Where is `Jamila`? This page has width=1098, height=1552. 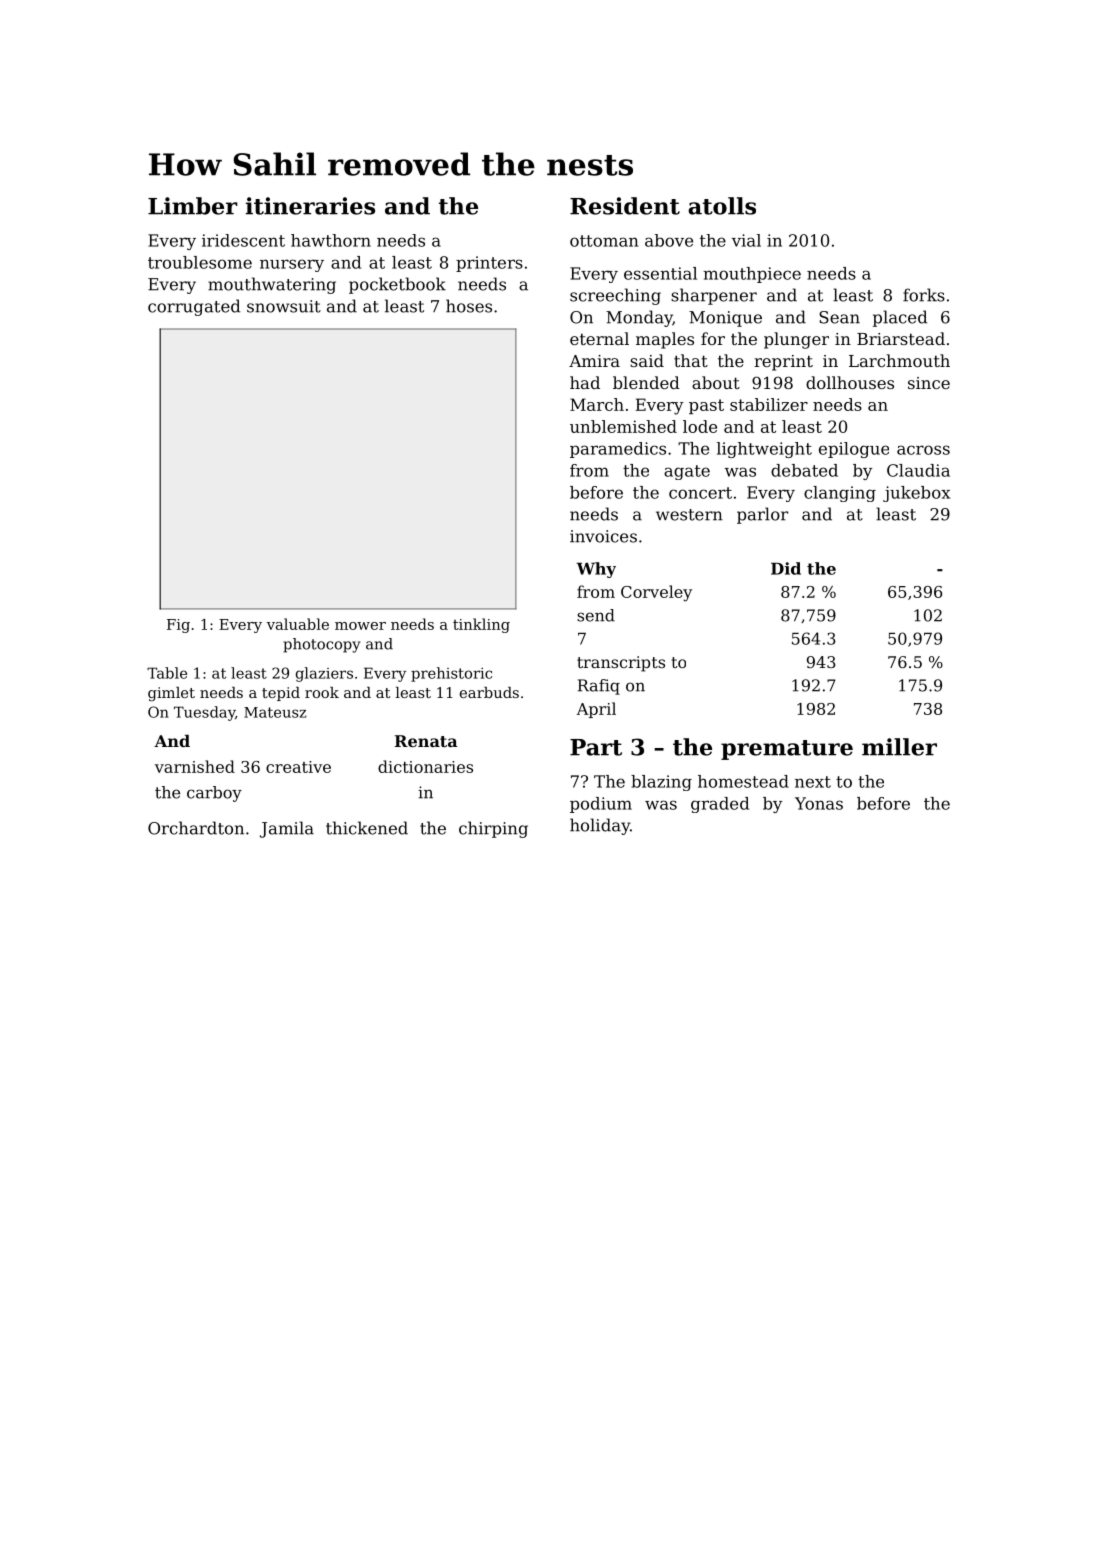 Jamila is located at coordinates (287, 829).
